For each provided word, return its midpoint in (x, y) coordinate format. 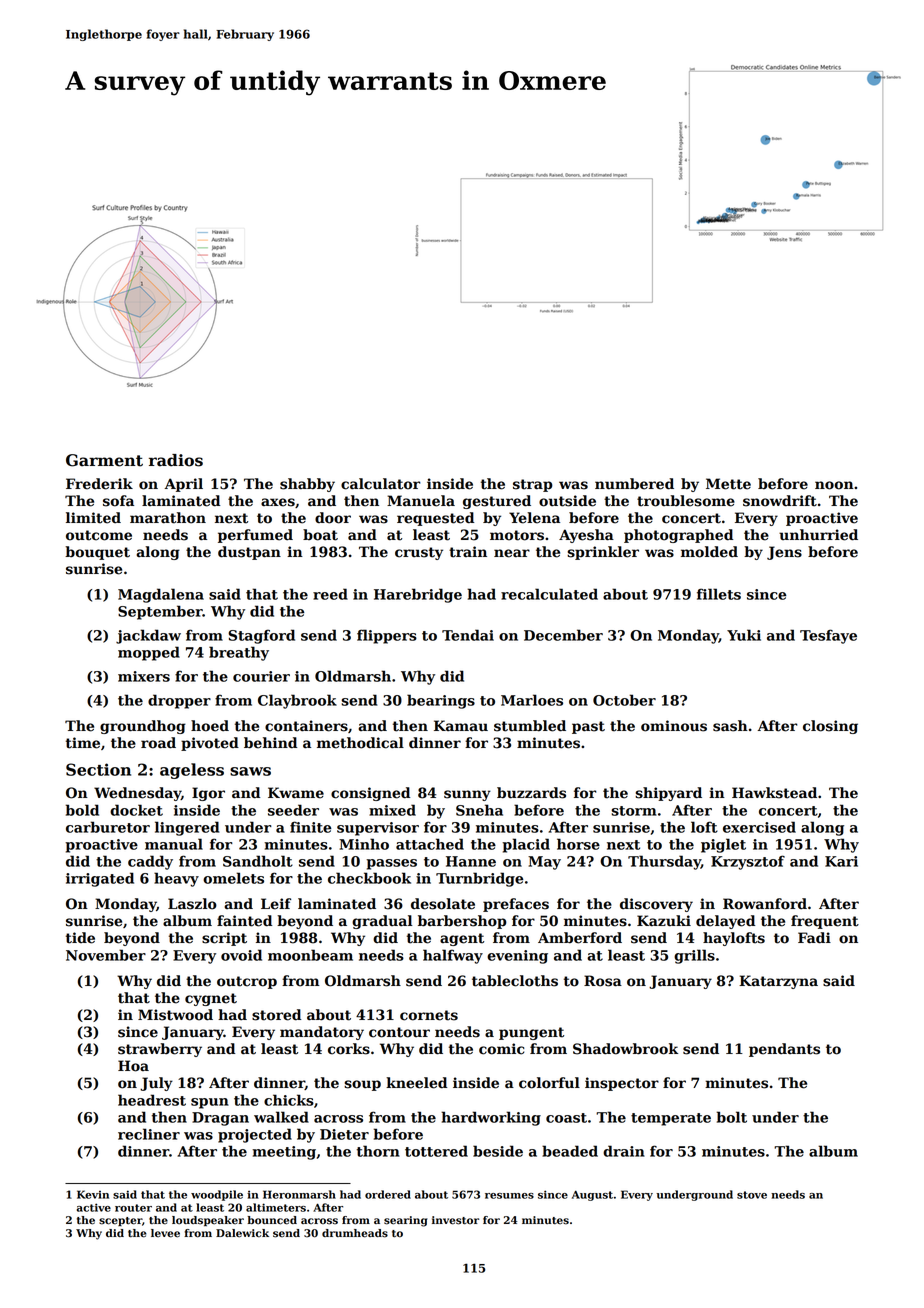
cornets (429, 1015)
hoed (210, 726)
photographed (678, 536)
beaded (570, 1151)
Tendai (468, 635)
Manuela (421, 501)
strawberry (160, 1050)
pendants (784, 1050)
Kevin (93, 1194)
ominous (674, 726)
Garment (104, 460)
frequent (825, 922)
